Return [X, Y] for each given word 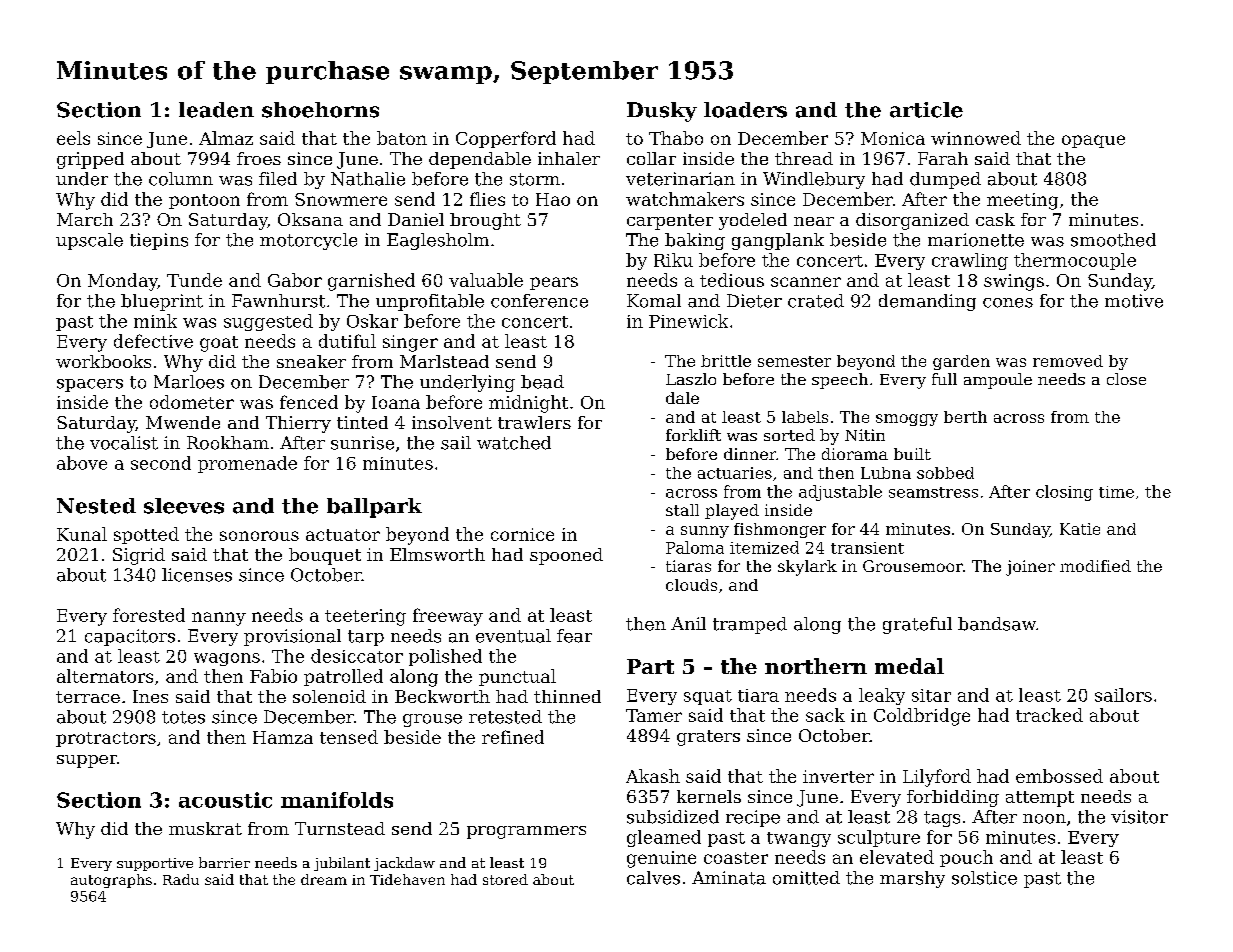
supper [87, 761]
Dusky [662, 112]
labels [805, 417]
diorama [855, 454]
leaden [216, 110]
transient [867, 548]
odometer [192, 402]
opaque [1093, 141]
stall [682, 510]
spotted [146, 535]
